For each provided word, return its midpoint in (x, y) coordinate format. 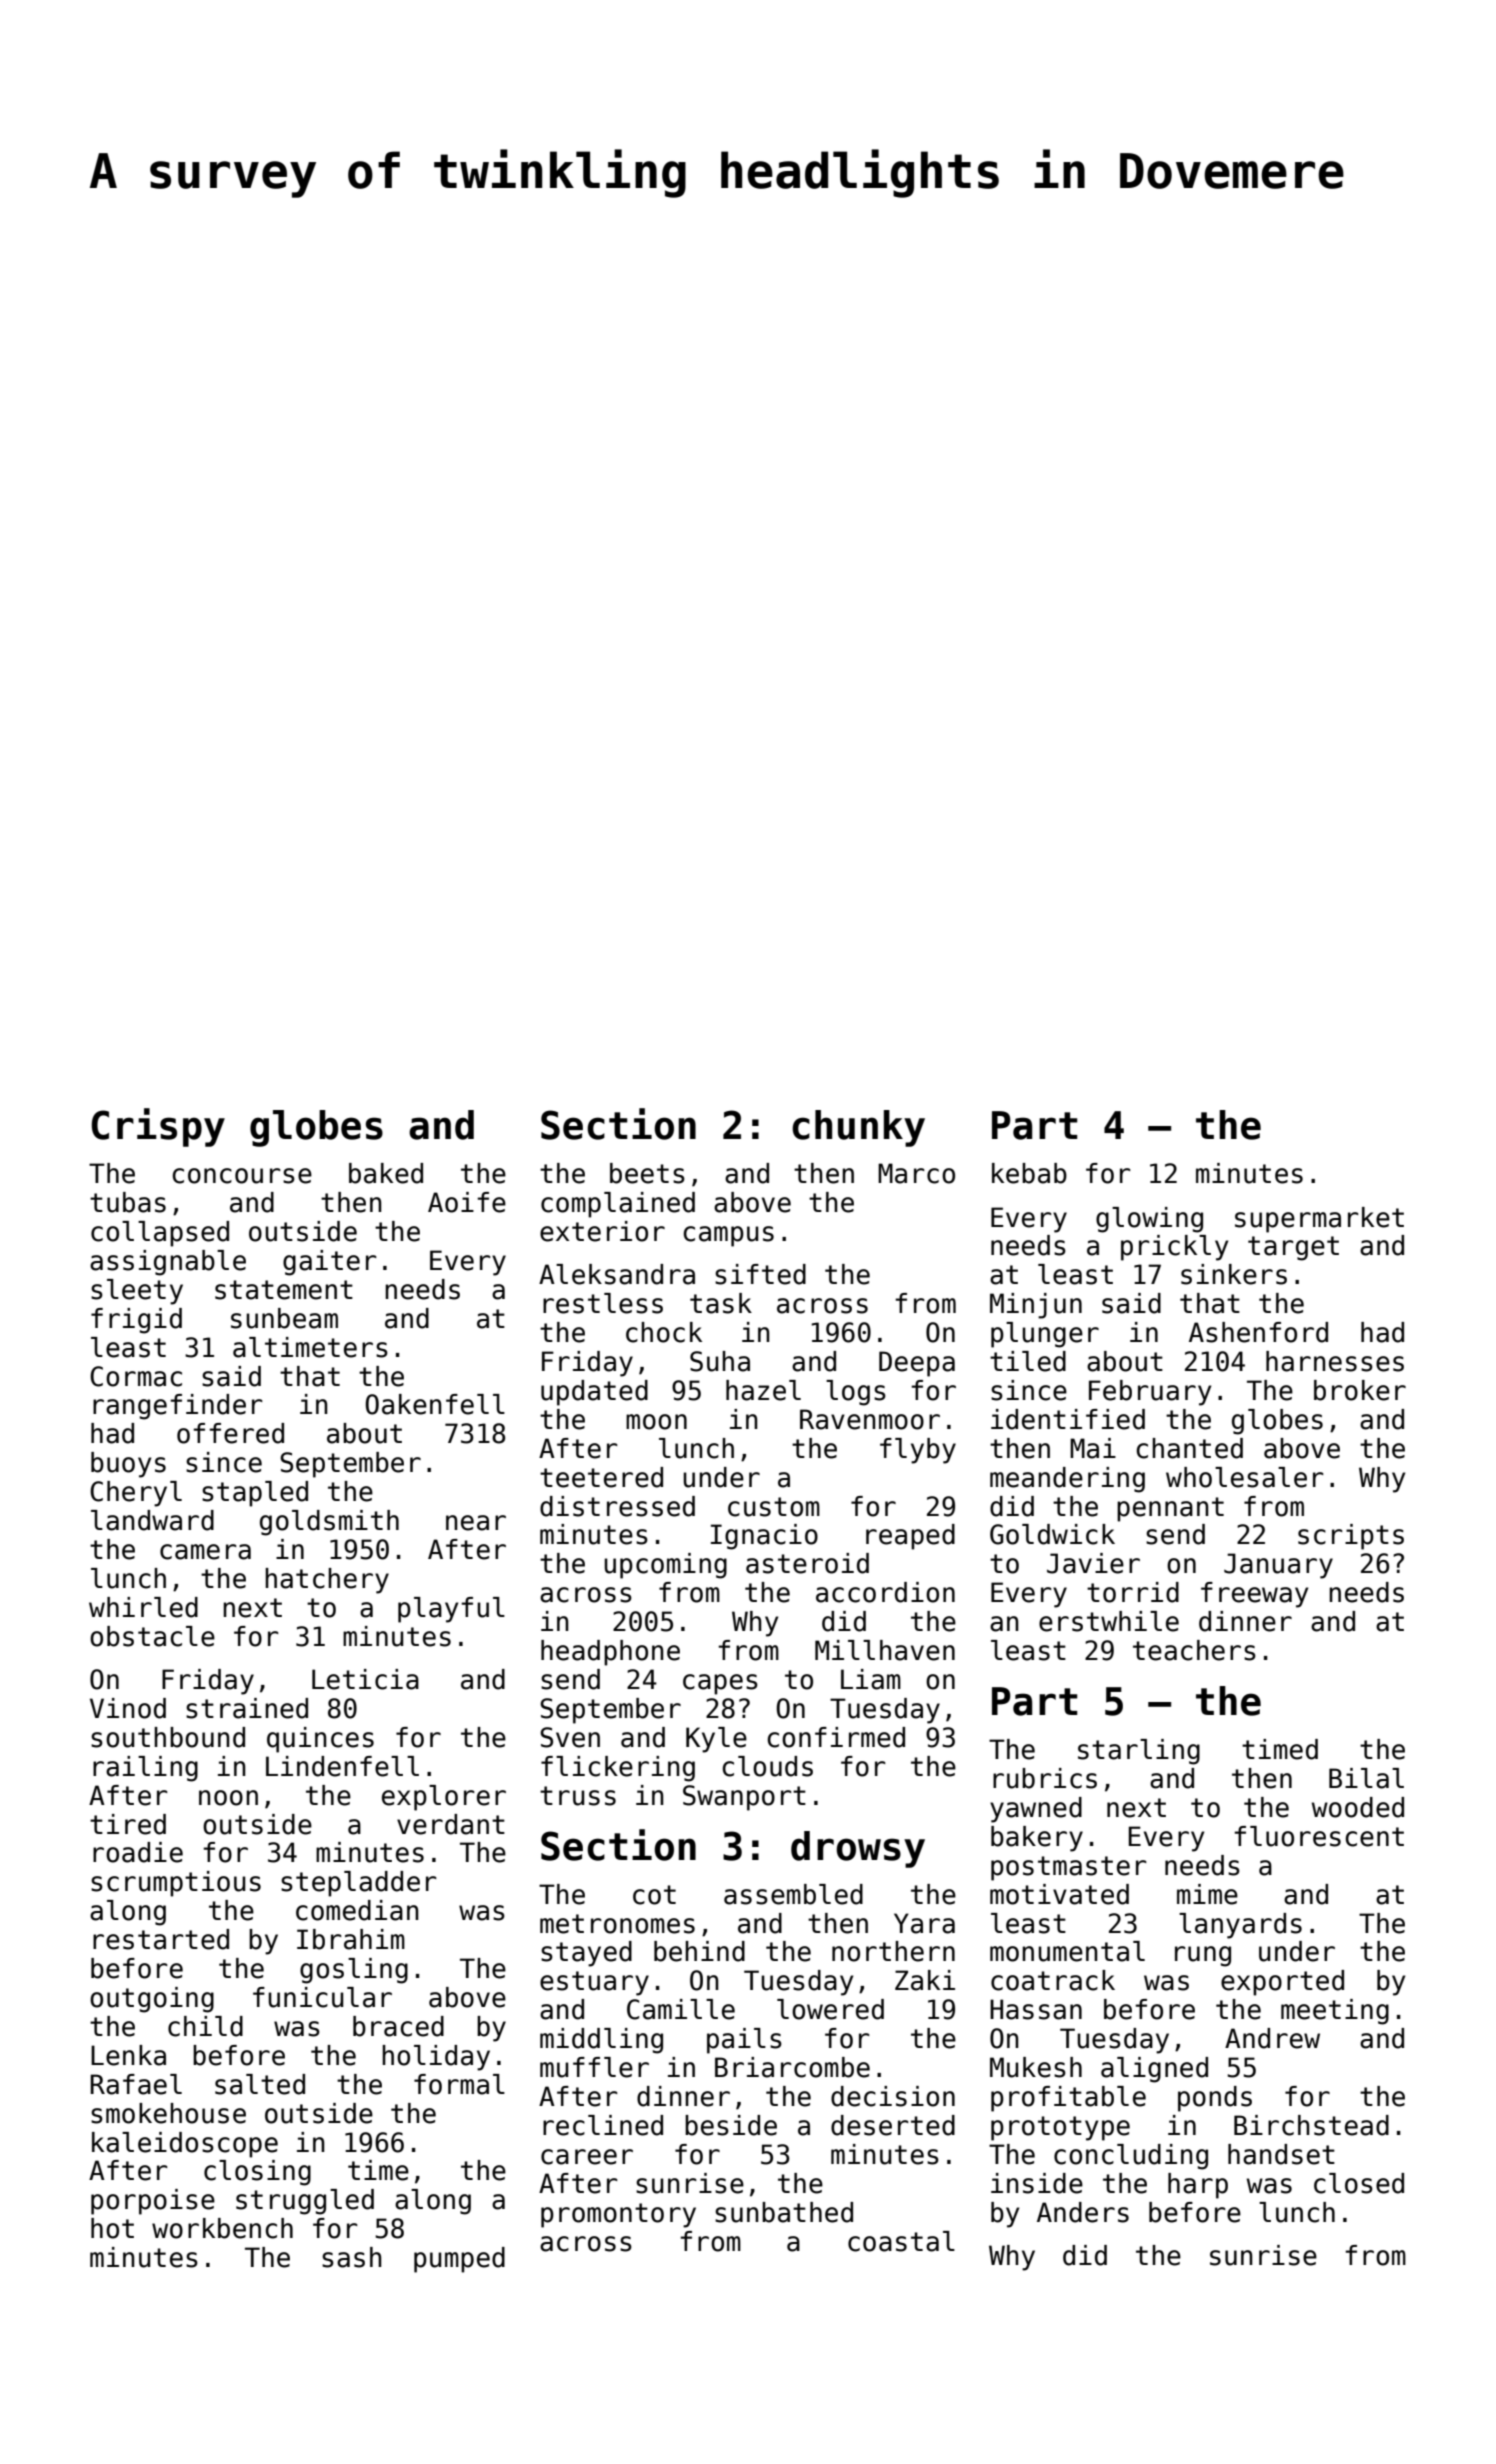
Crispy (158, 1127)
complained (618, 1205)
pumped (459, 2260)
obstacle (152, 1636)
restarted (161, 1939)
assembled (793, 1894)
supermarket (1319, 1220)
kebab (1029, 1173)
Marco (916, 1173)
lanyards (1240, 1926)
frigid (136, 1321)
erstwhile (1109, 1621)
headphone (610, 1653)
